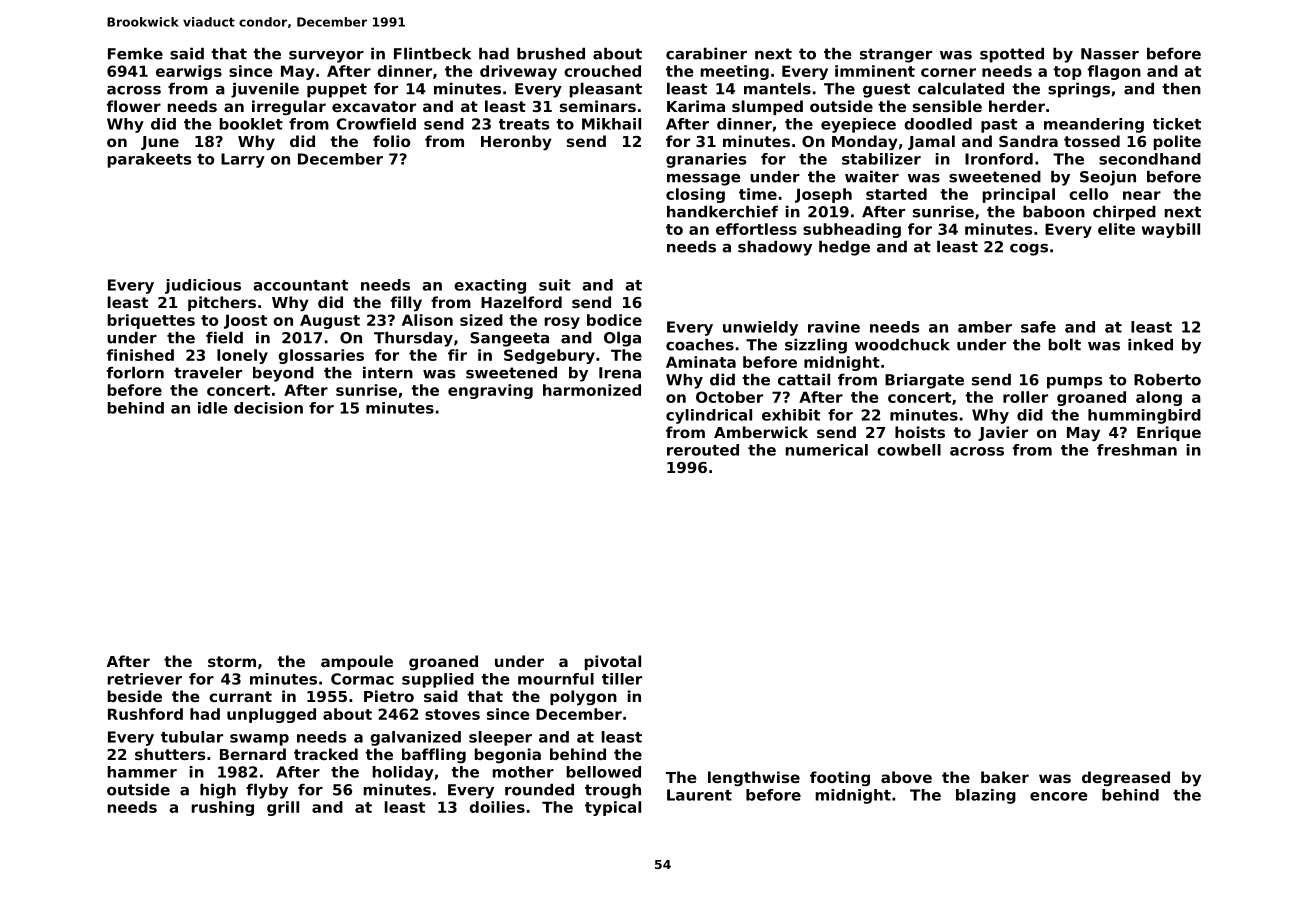 Image resolution: width=1308 pixels, height=924 pixels. What do you see at coordinates (149, 160) in the image?
I see `parakeets` at bounding box center [149, 160].
